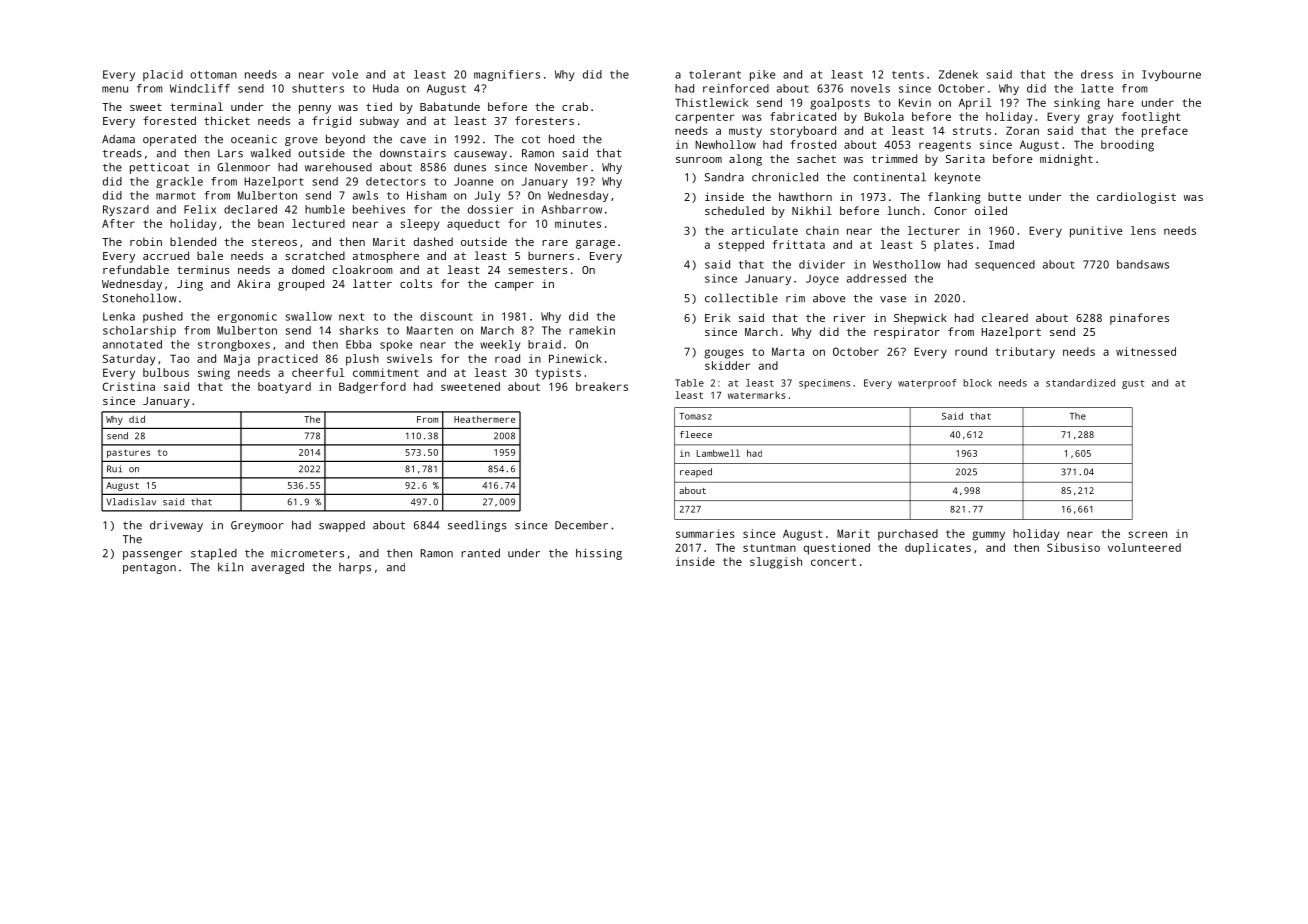 The width and height of the page is (1308, 924). Describe the element at coordinates (345, 74) in the page. I see `vole` at that location.
